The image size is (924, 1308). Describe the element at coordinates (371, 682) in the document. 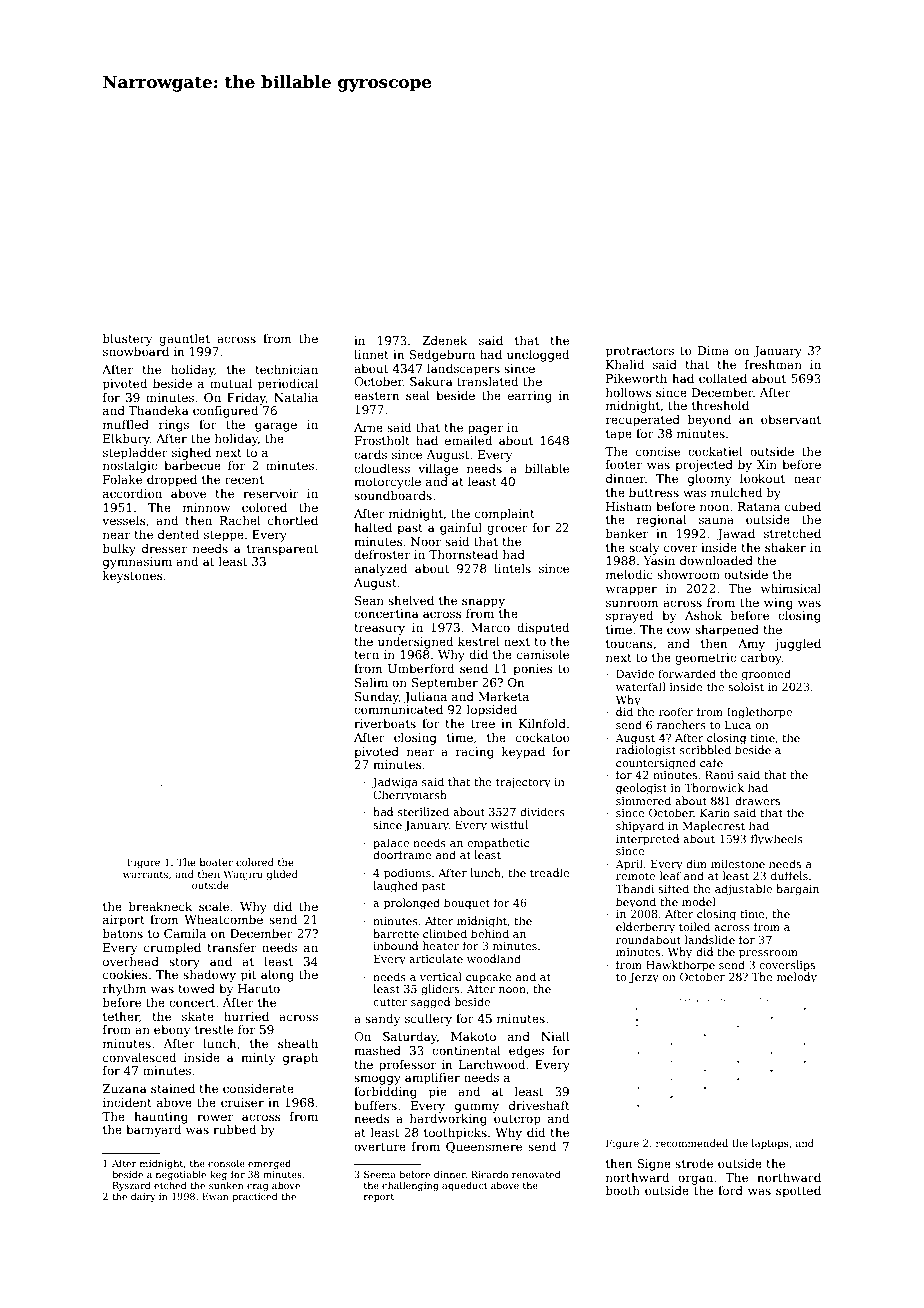

I see `Salim` at that location.
